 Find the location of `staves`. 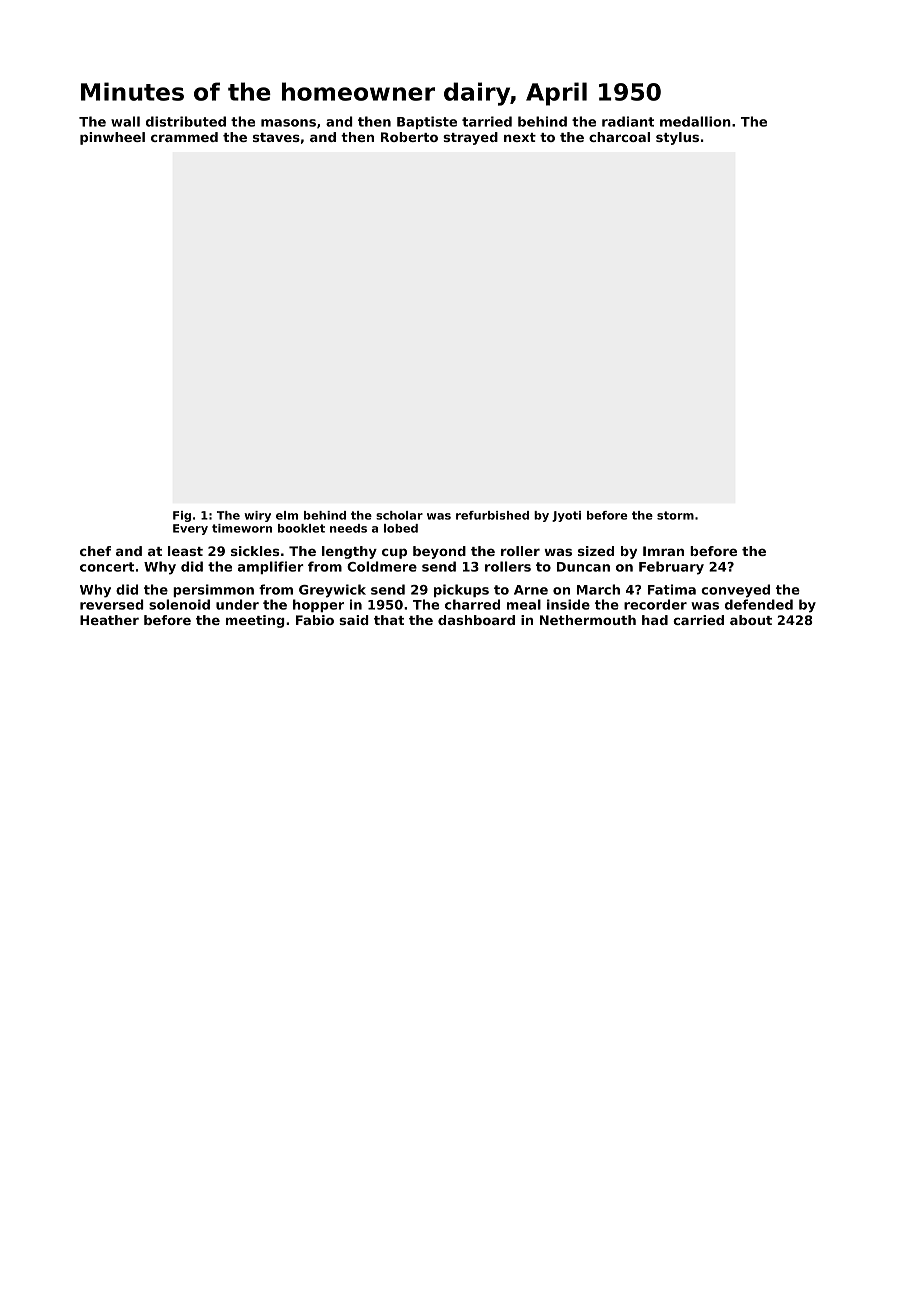

staves is located at coordinates (276, 137).
